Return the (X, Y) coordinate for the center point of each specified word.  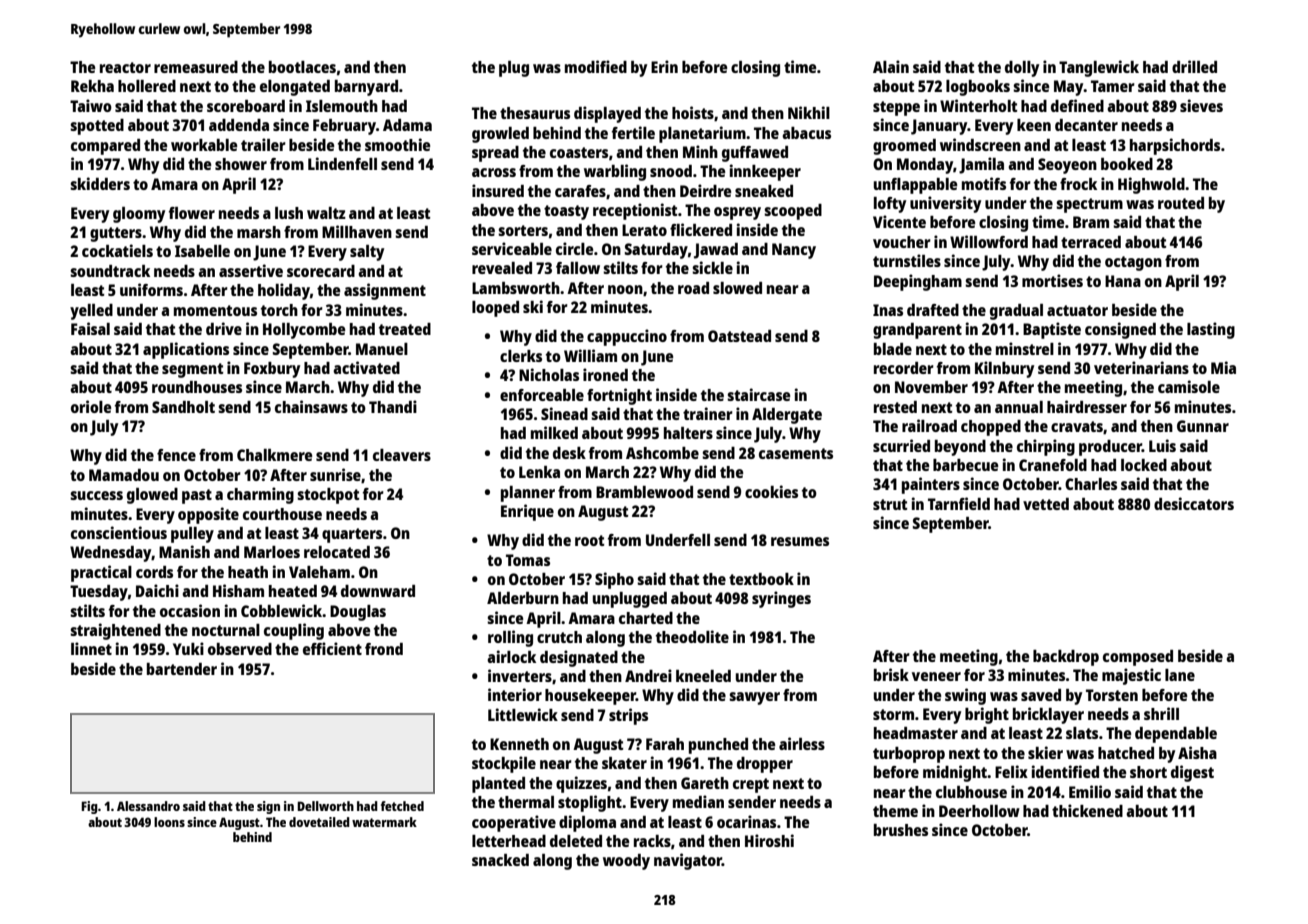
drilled (1194, 66)
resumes (800, 541)
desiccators (1194, 503)
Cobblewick (282, 610)
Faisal (90, 328)
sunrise (335, 474)
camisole (1189, 386)
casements (796, 453)
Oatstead (739, 336)
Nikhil (809, 112)
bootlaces (302, 67)
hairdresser (1087, 406)
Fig (89, 807)
